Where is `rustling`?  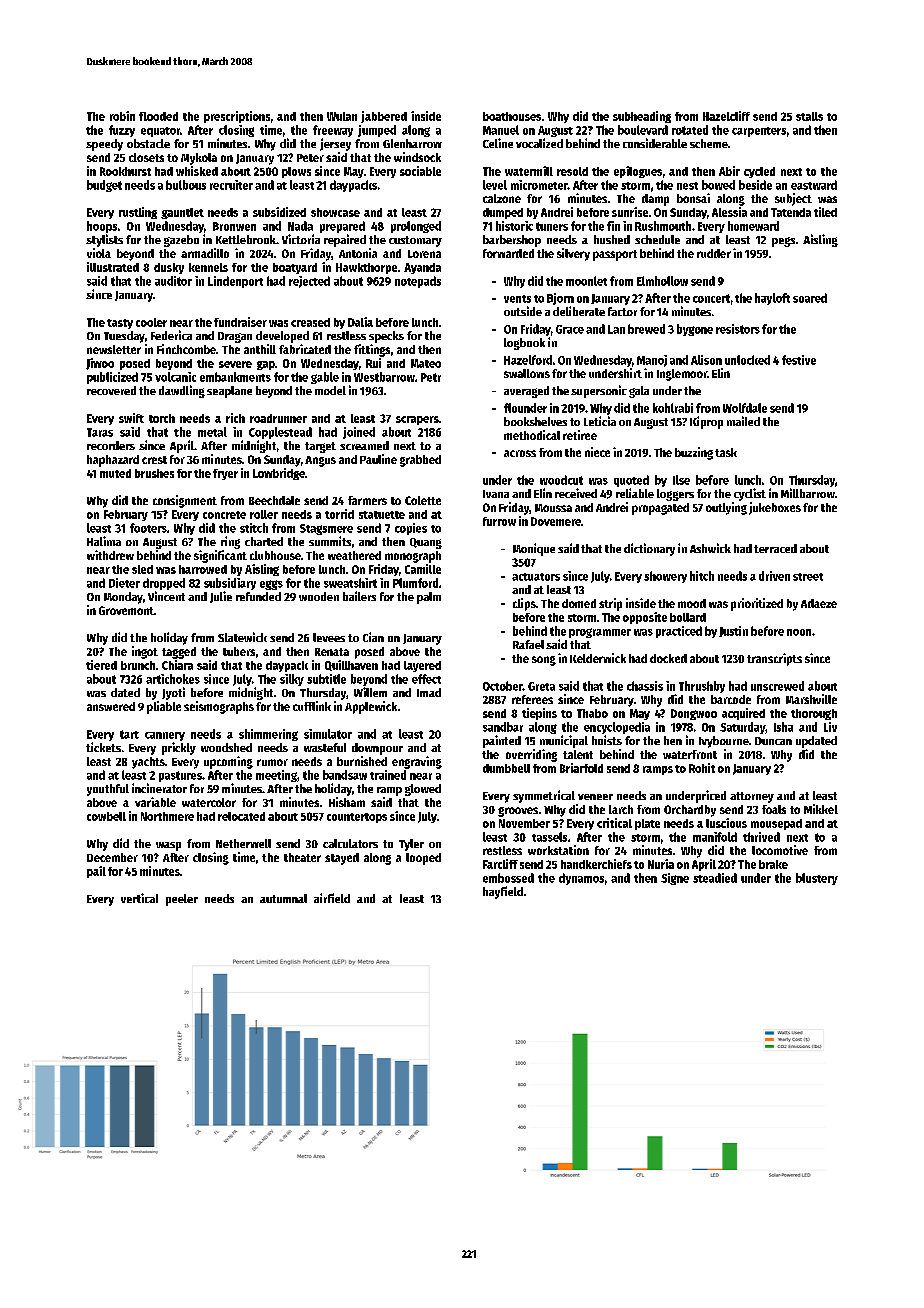
rustling is located at coordinates (138, 213).
